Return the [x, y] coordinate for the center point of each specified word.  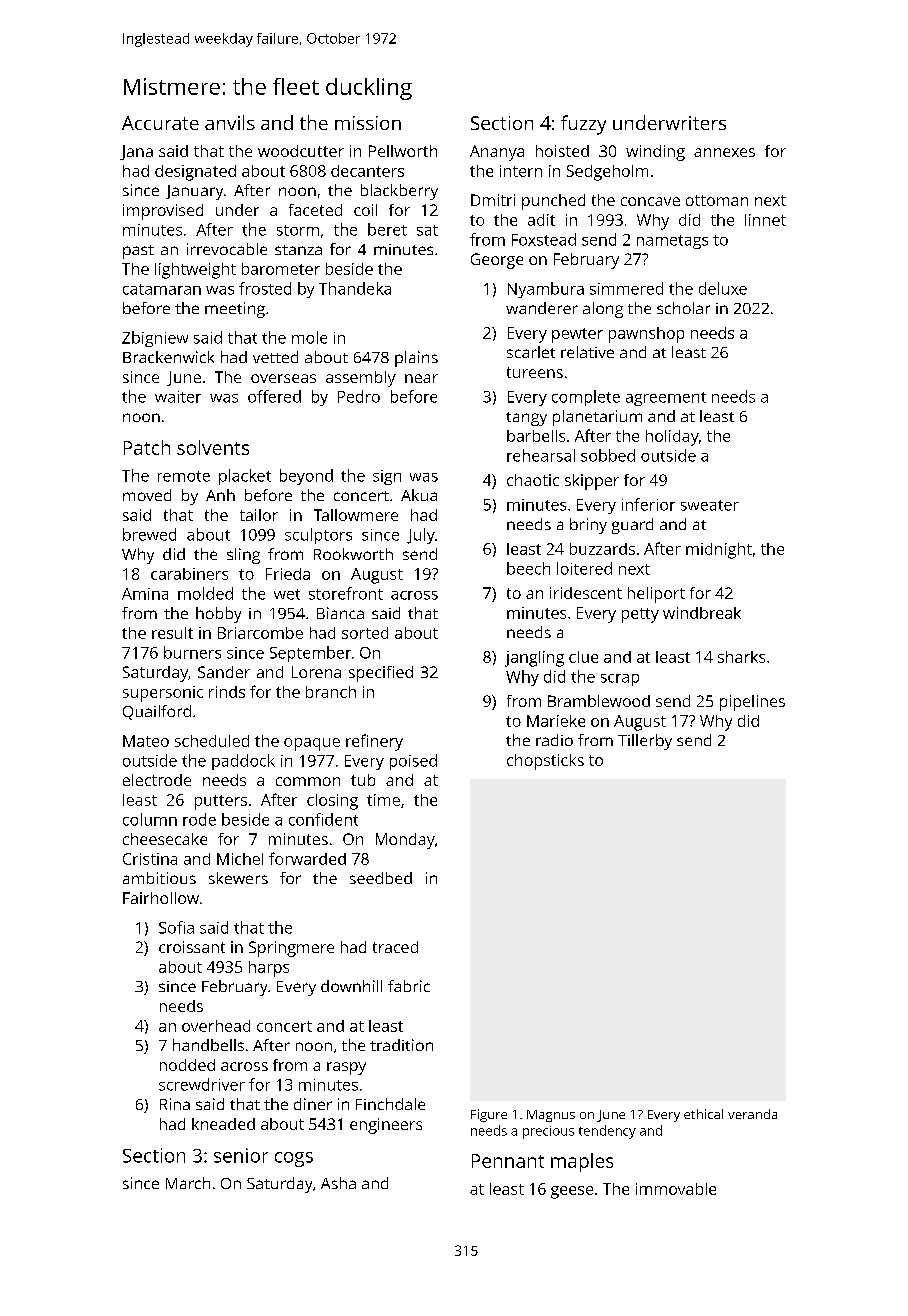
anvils [230, 122]
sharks [741, 657]
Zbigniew [155, 339]
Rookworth [353, 554]
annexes [724, 152]
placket [245, 477]
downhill [351, 986]
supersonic [163, 694]
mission [368, 123]
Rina [175, 1104]
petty [640, 615]
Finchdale [390, 1104]
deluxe [723, 288]
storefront [346, 593]
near [421, 378]
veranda [752, 1114]
